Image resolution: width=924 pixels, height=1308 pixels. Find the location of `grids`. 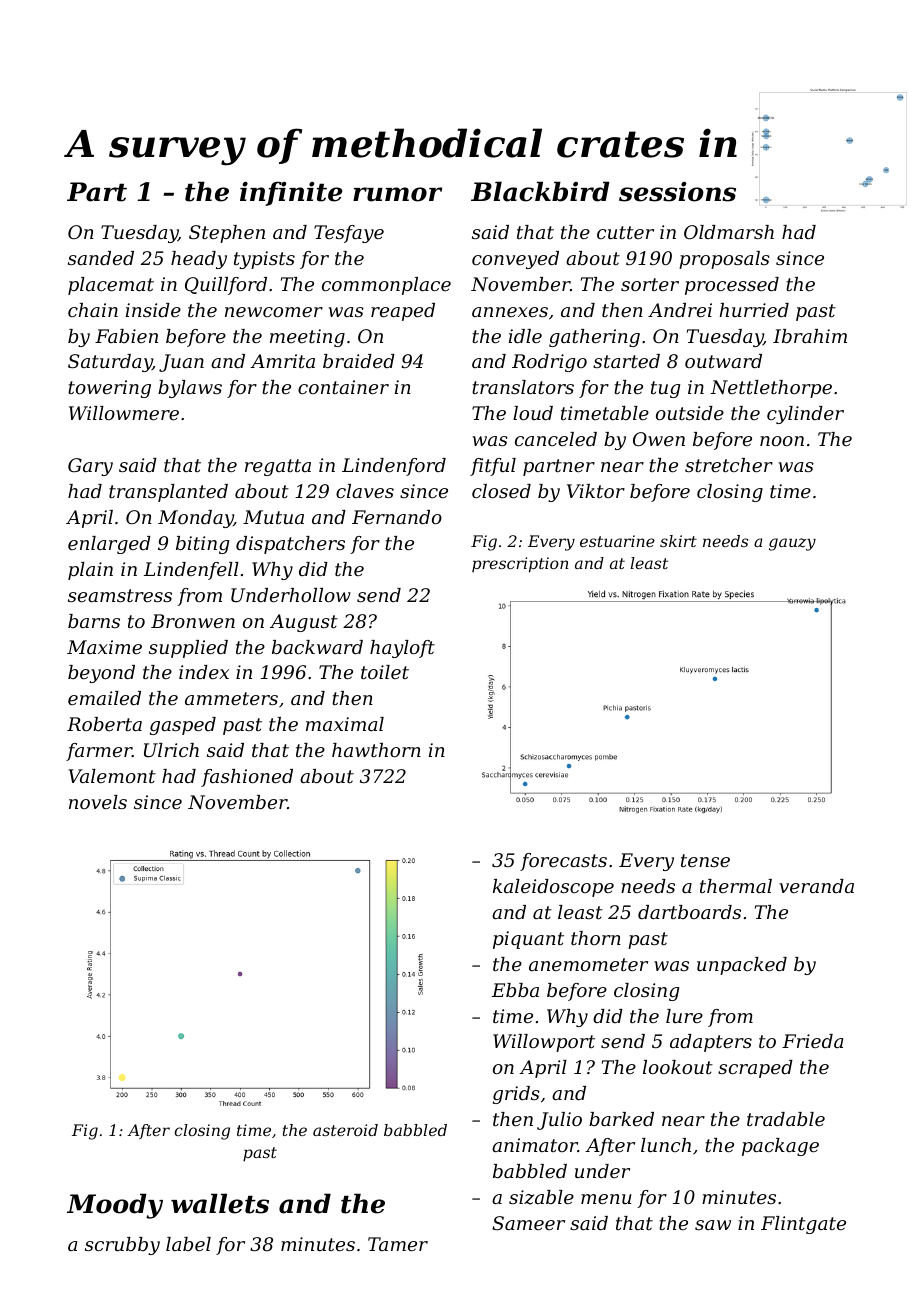

grids is located at coordinates (516, 1095).
